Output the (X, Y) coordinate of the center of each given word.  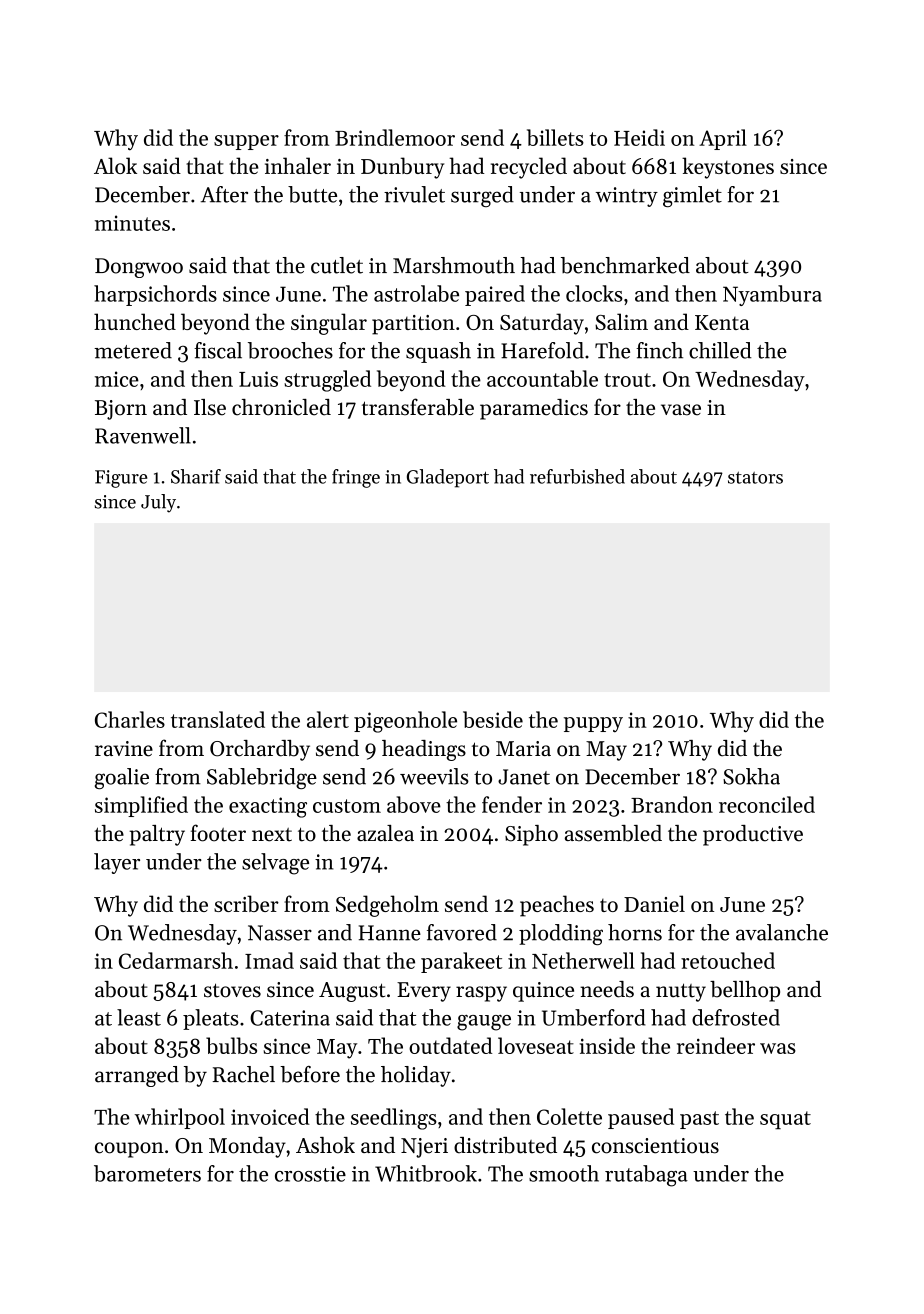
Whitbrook (426, 1173)
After (224, 194)
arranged (137, 1076)
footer (218, 833)
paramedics (534, 409)
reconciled (767, 804)
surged (482, 196)
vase (681, 410)
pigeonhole (405, 722)
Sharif (196, 476)
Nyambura (772, 295)
